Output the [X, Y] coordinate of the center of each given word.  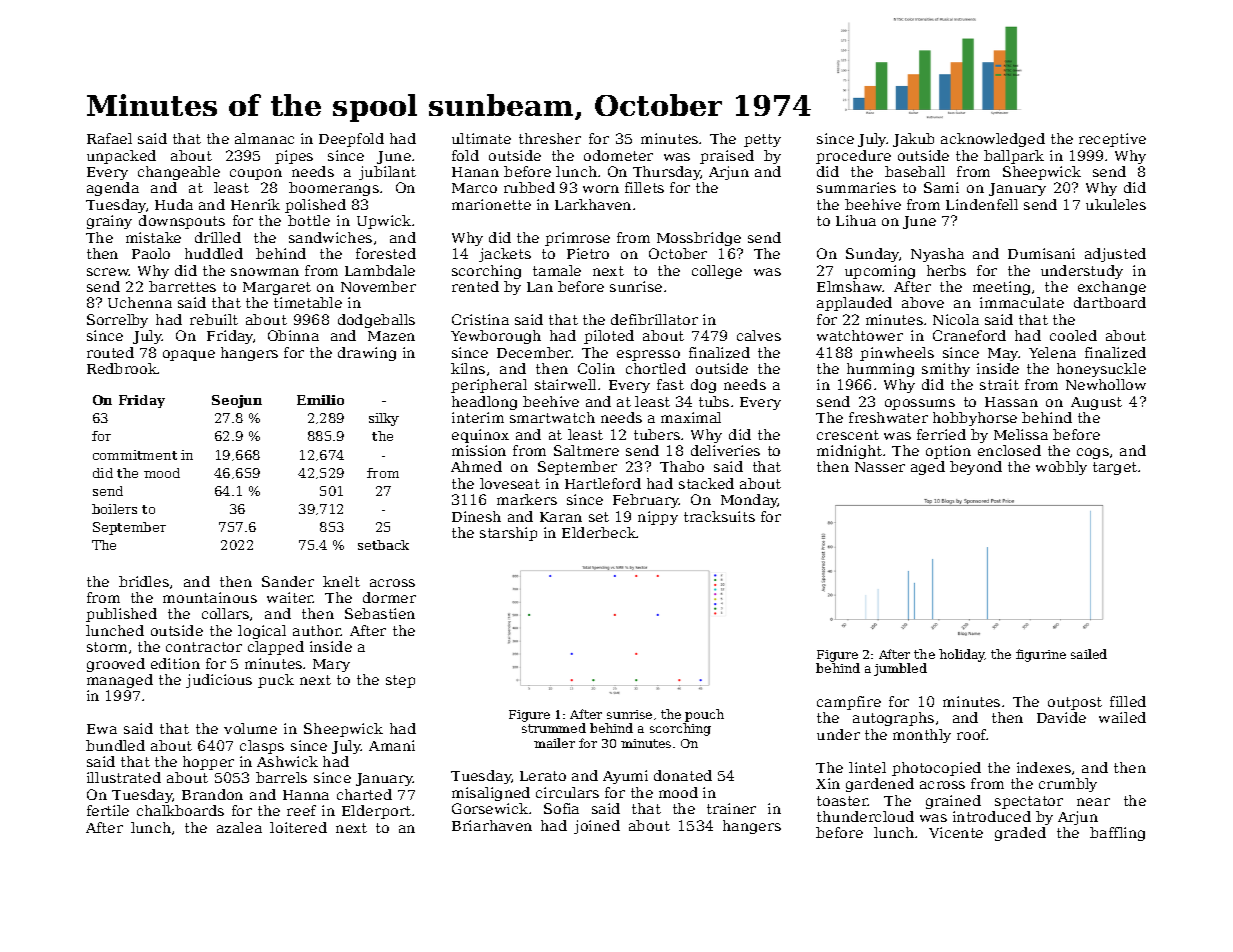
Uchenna [140, 302]
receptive [1112, 140]
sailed [1089, 654]
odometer [618, 155]
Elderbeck [599, 532]
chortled [656, 368]
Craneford [969, 335]
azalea [239, 827]
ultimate [481, 138]
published [121, 615]
